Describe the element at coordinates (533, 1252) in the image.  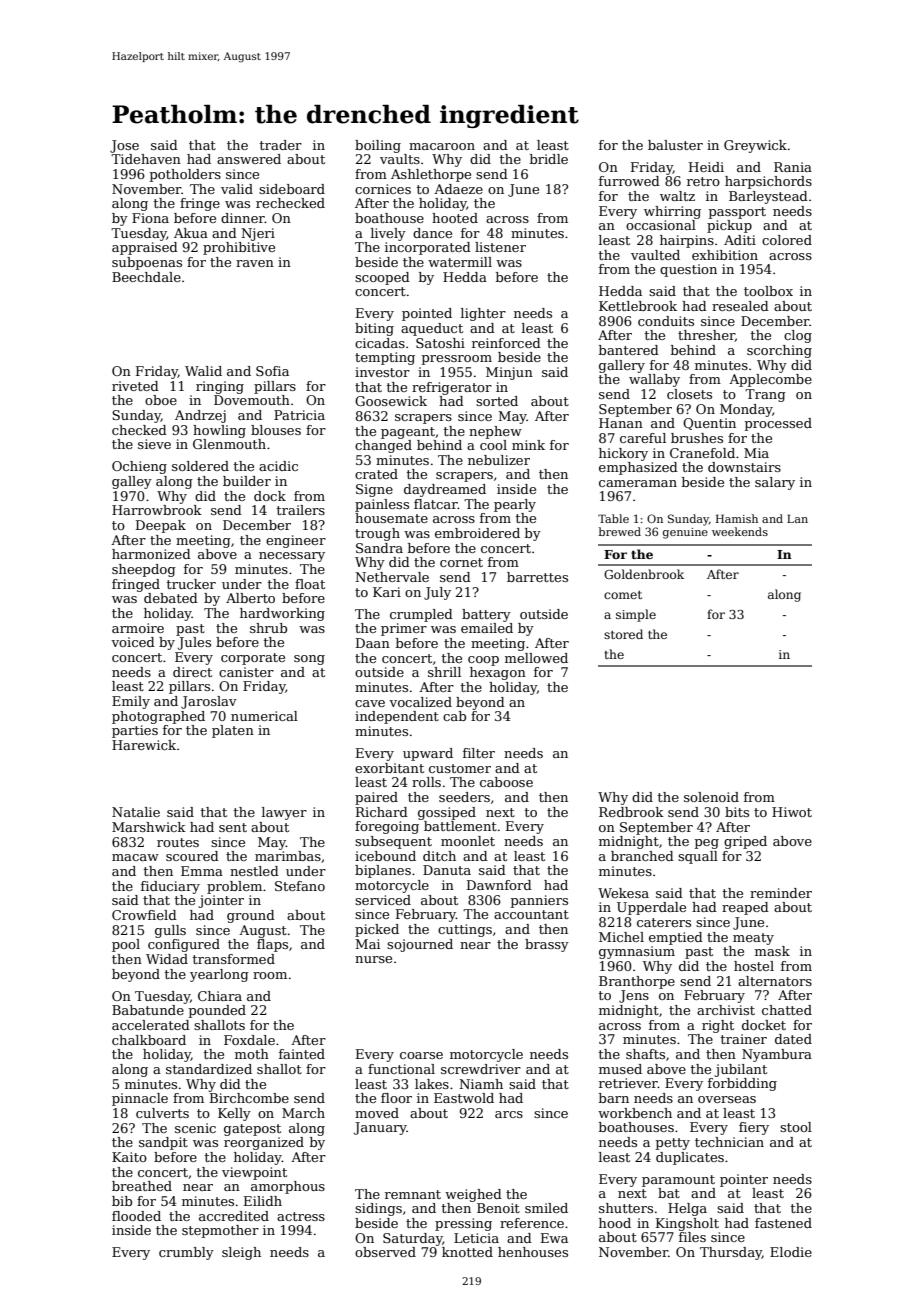
I see `henhouses` at that location.
